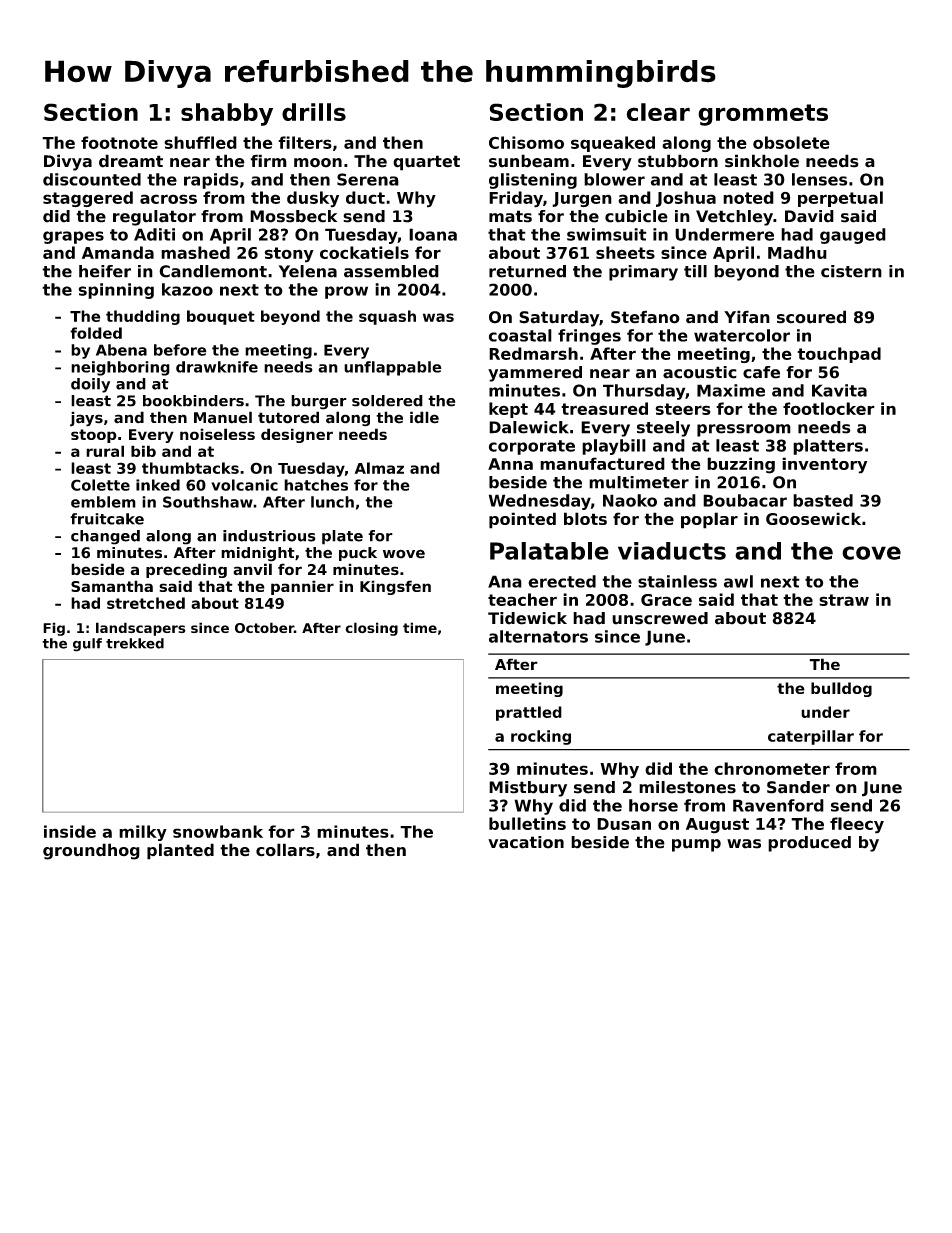  What do you see at coordinates (871, 553) in the screenshot?
I see `cove` at bounding box center [871, 553].
